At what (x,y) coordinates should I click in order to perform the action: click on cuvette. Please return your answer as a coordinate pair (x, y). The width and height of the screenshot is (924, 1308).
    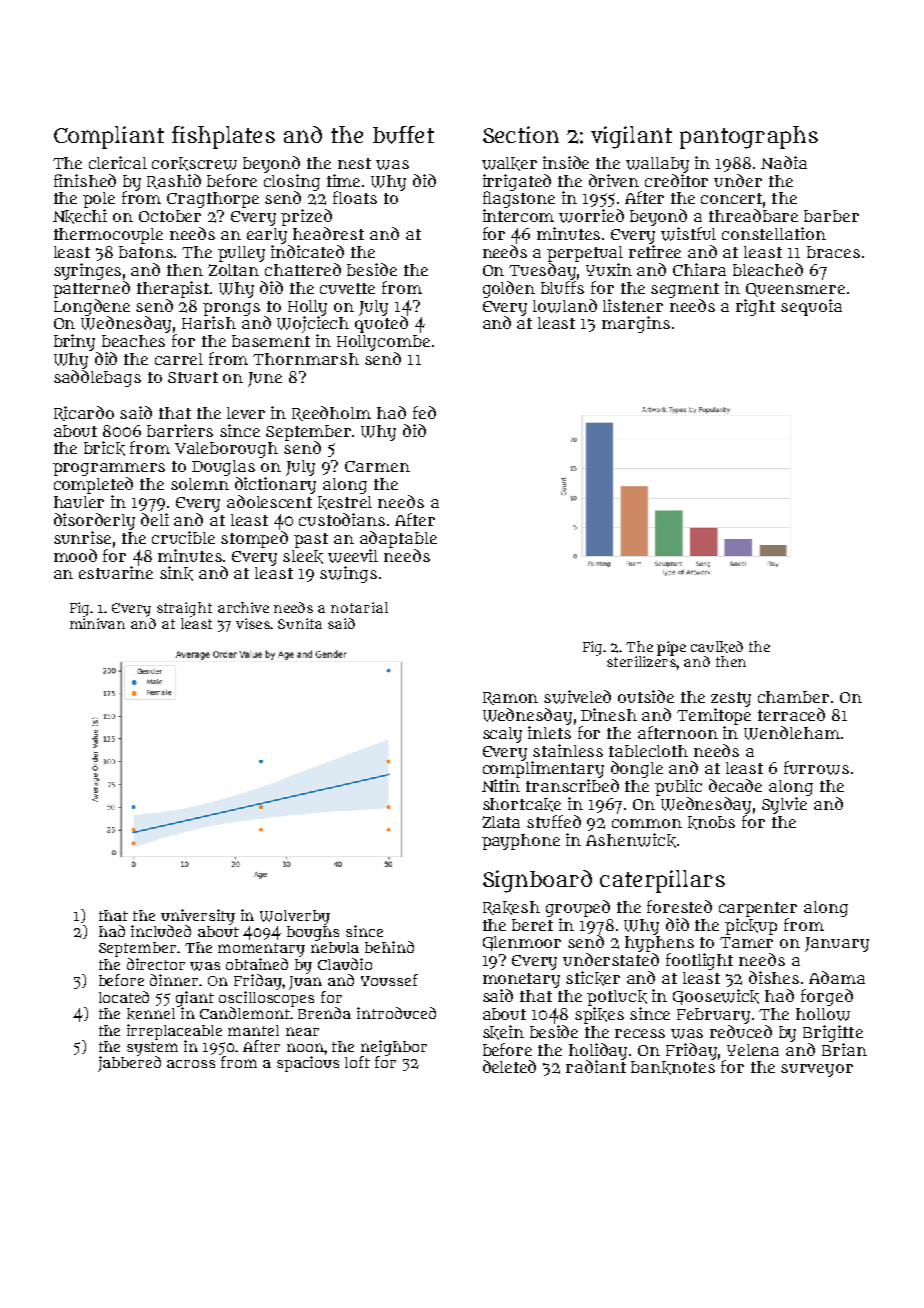
    Looking at the image, I should click on (347, 288).
